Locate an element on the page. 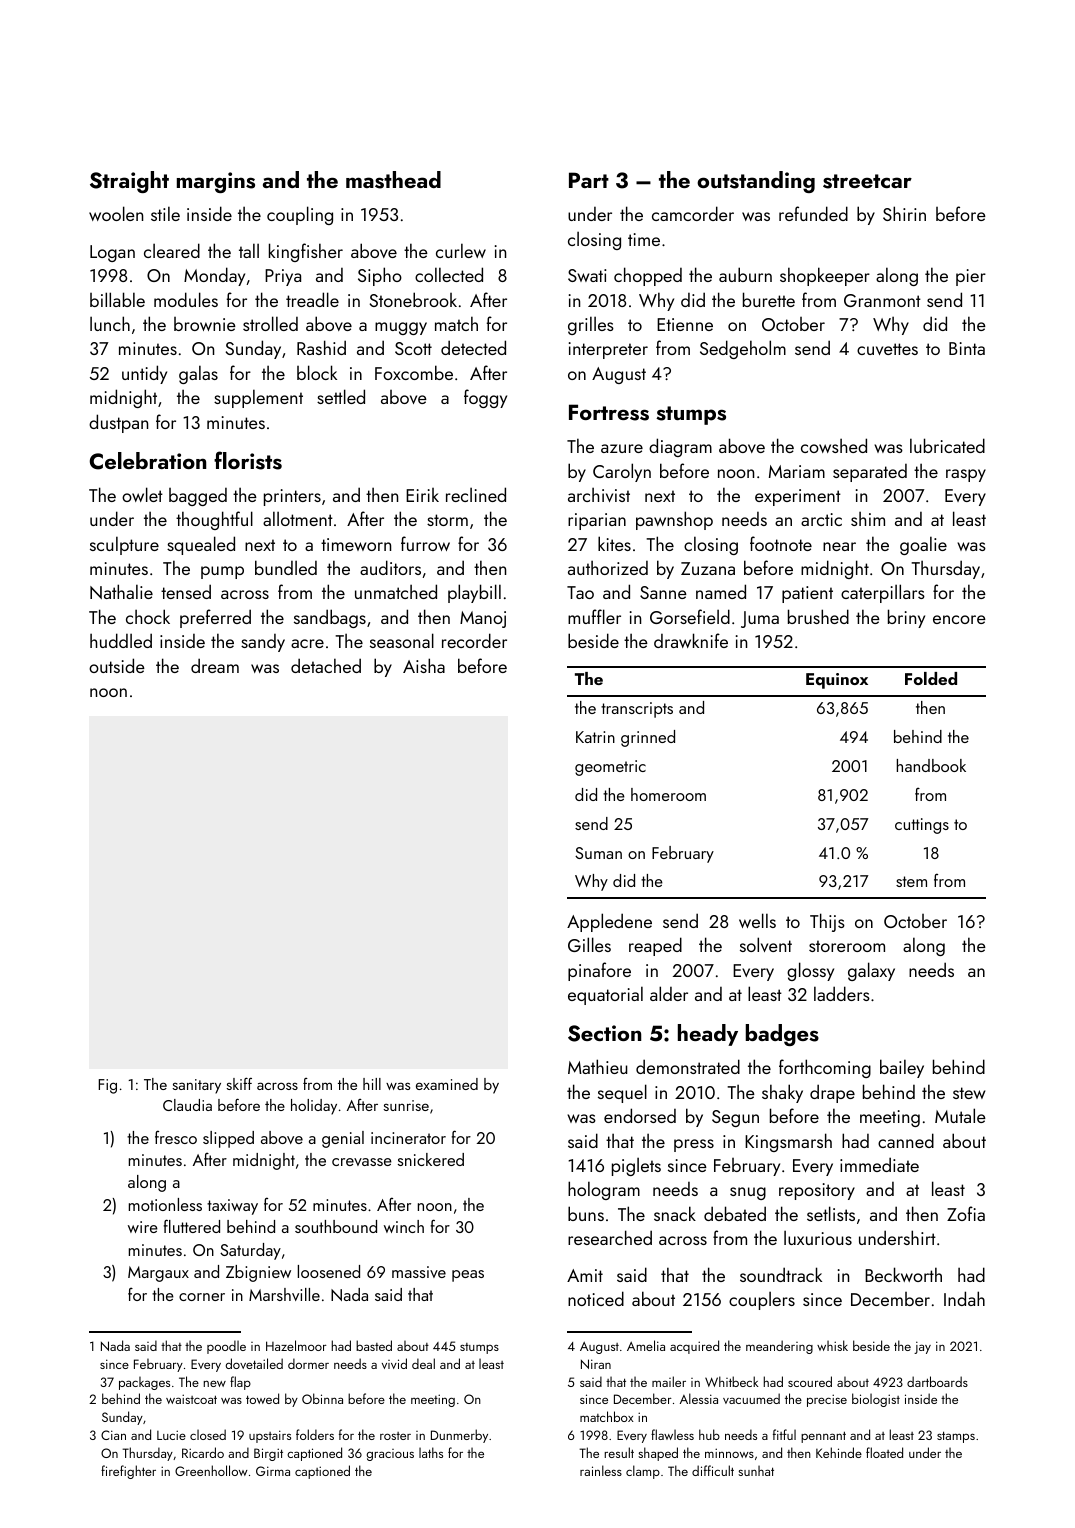 Image resolution: width=1075 pixels, height=1528 pixels. hill is located at coordinates (372, 1084).
